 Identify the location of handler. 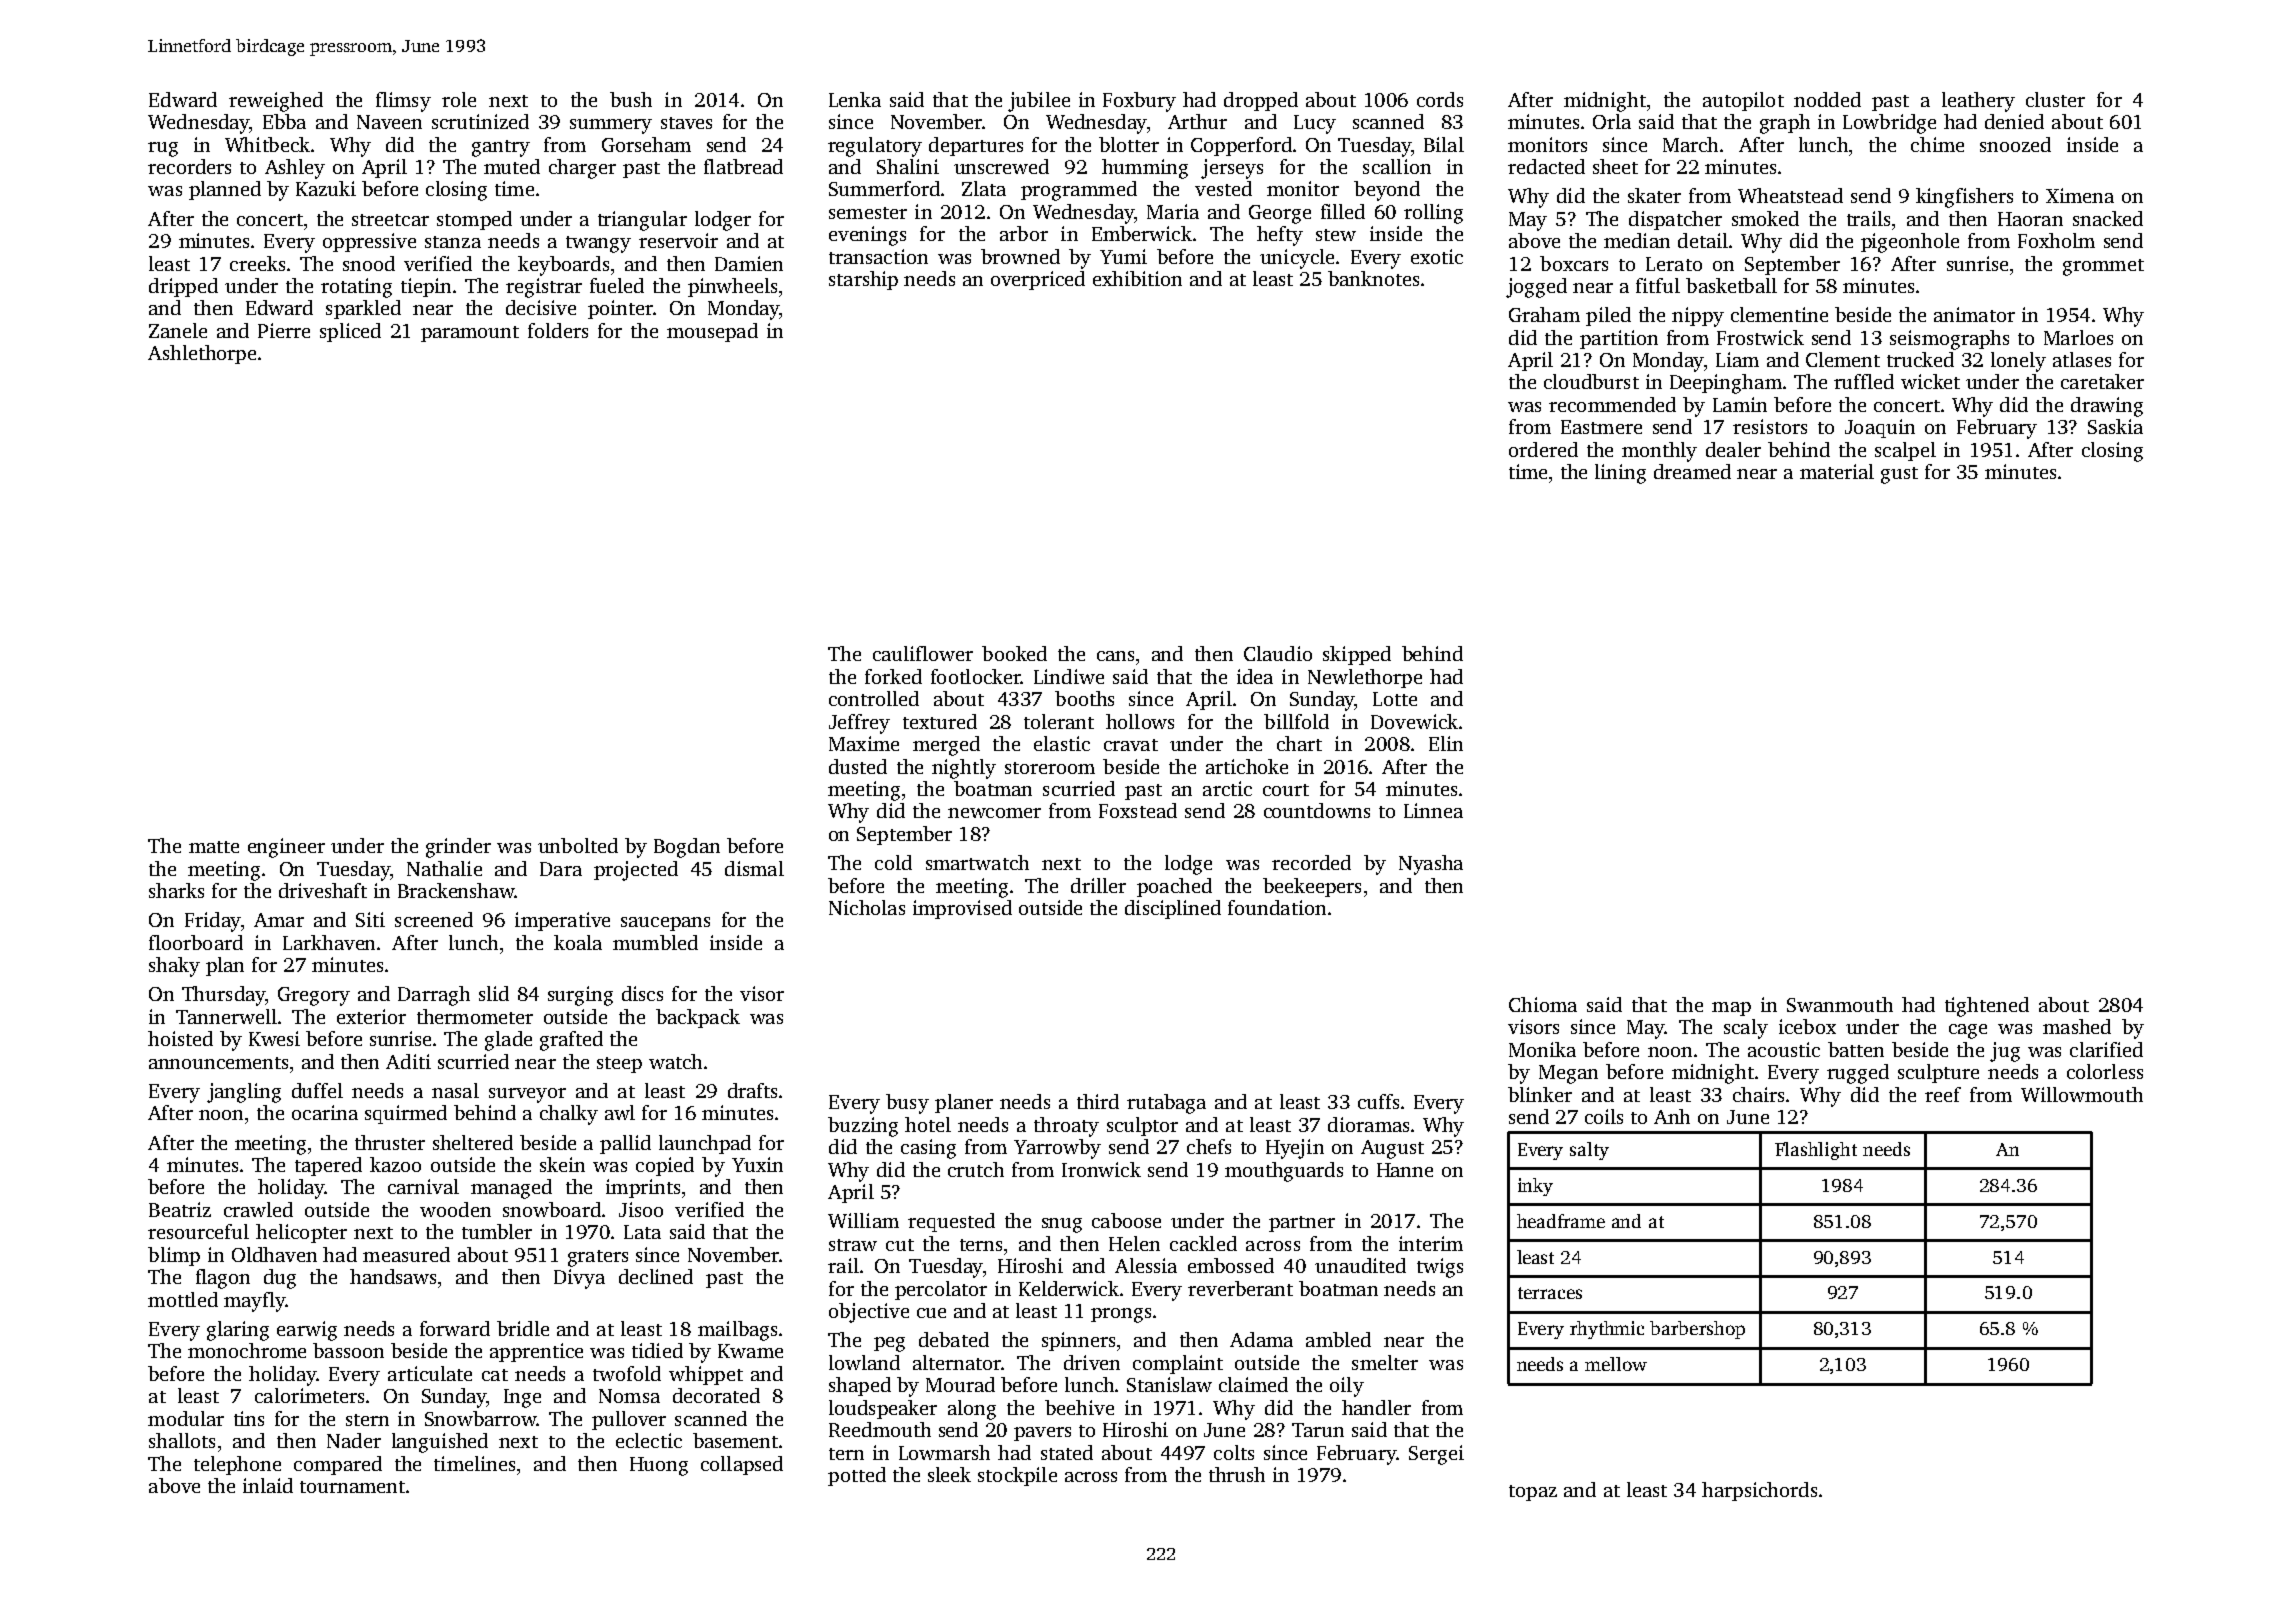
(1376, 1407).
